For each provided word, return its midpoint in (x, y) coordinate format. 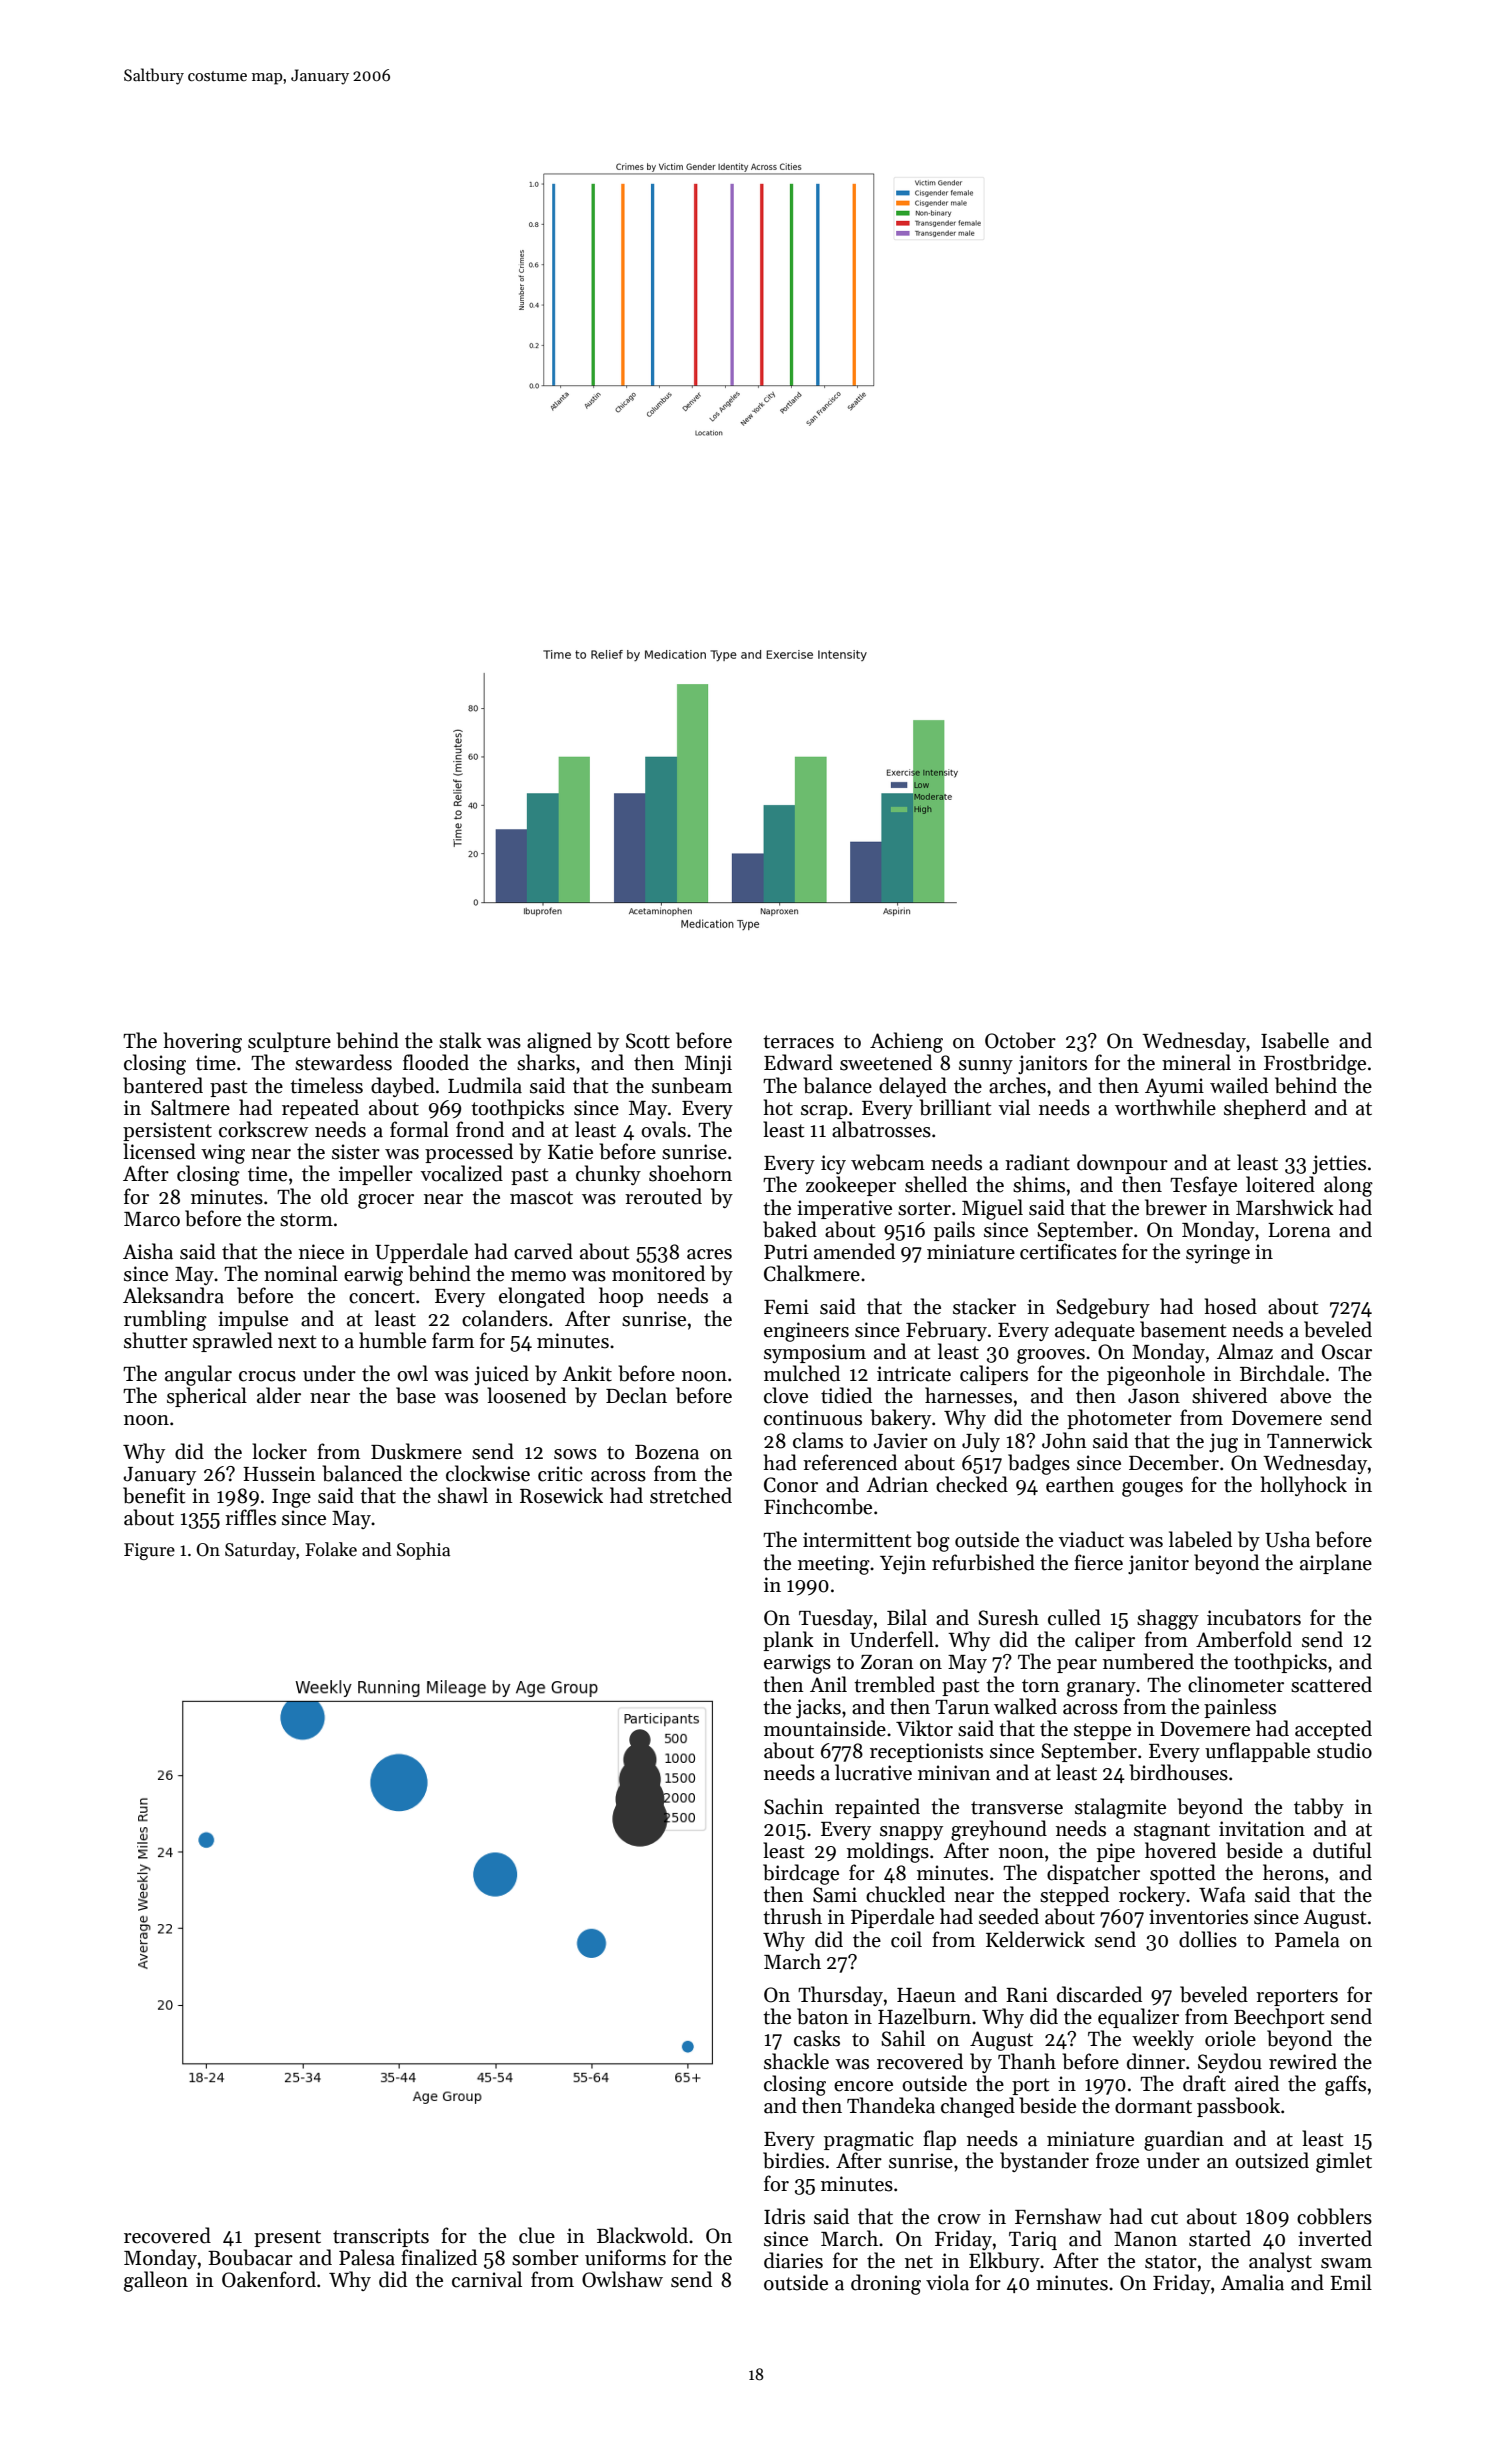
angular (198, 1375)
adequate (1095, 1331)
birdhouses (1178, 1772)
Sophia (423, 1551)
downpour (1122, 1164)
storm (306, 1220)
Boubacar (250, 2257)
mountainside (825, 1728)
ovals (663, 1129)
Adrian (897, 1484)
